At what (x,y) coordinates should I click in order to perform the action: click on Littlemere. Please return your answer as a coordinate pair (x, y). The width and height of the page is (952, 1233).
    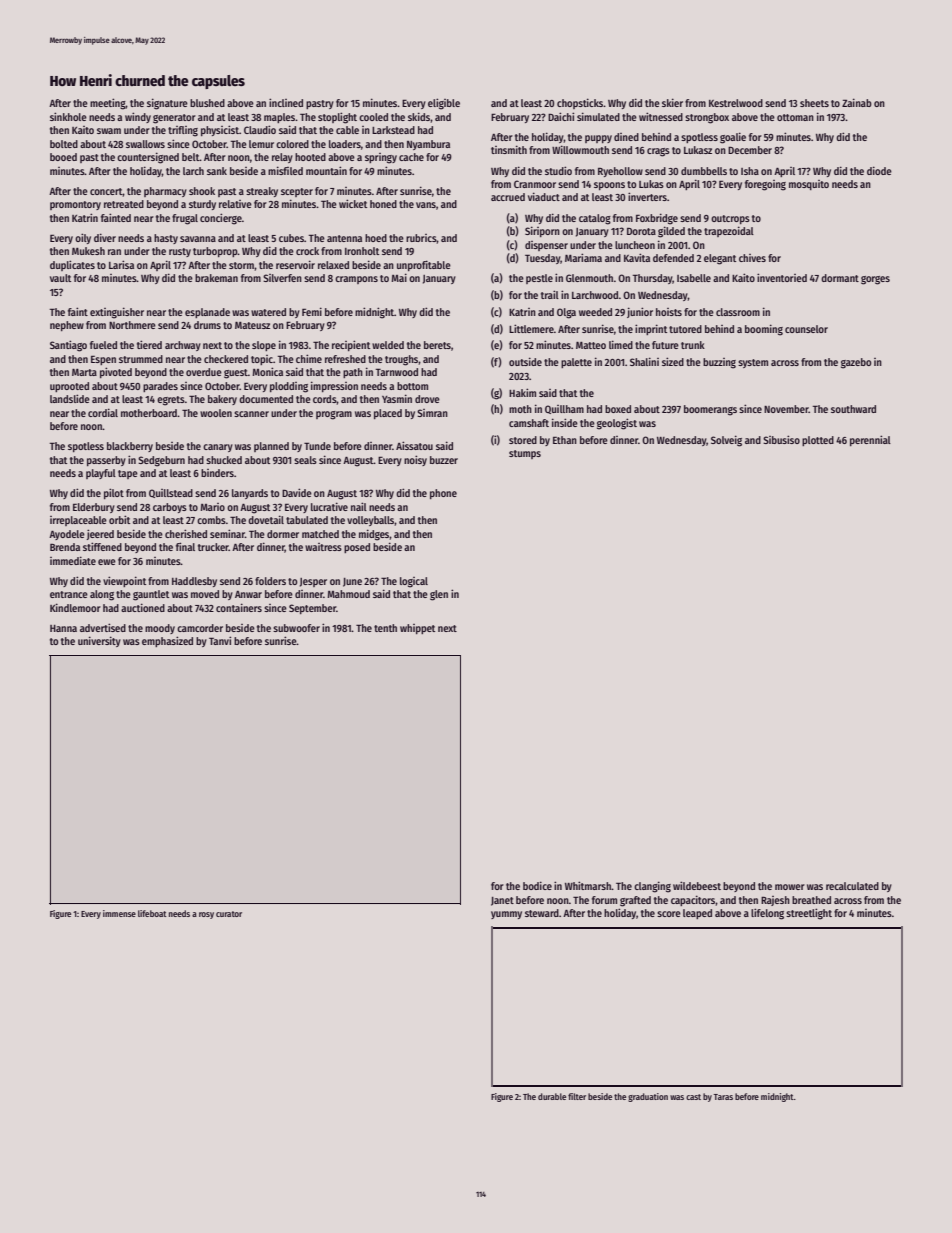
    Looking at the image, I should click on (531, 328).
